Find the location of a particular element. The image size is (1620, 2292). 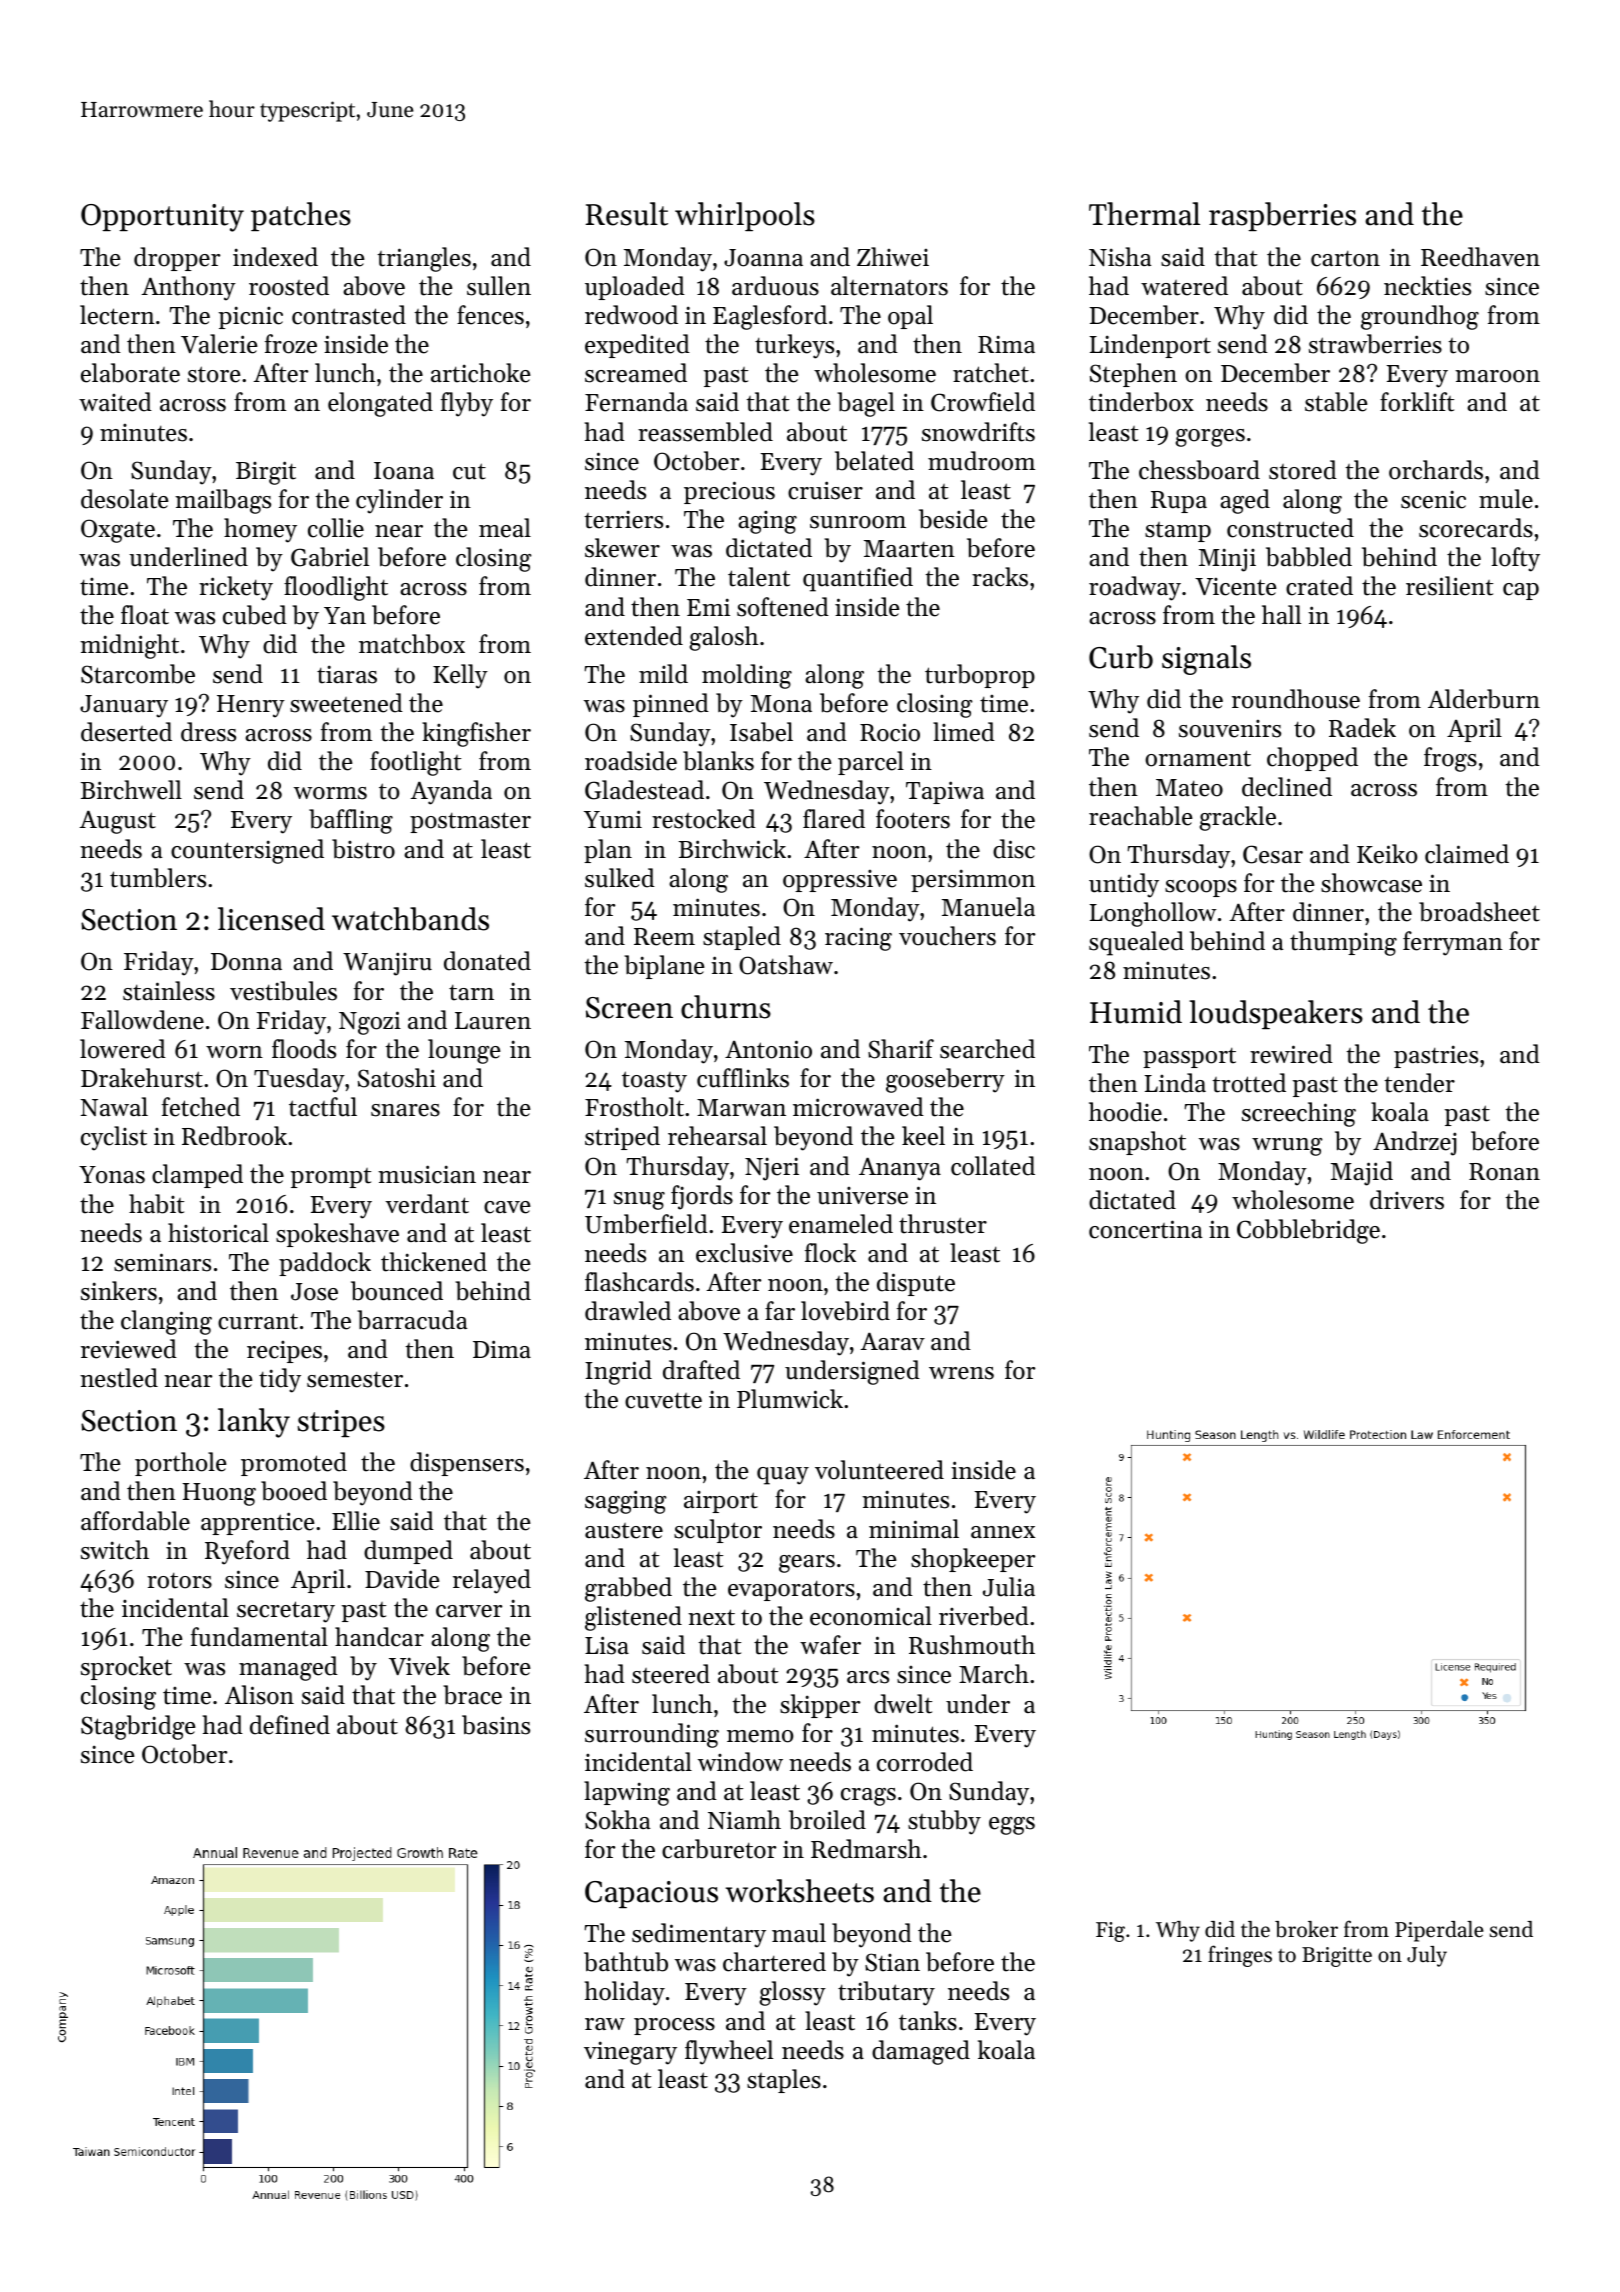

thumping is located at coordinates (1343, 943).
